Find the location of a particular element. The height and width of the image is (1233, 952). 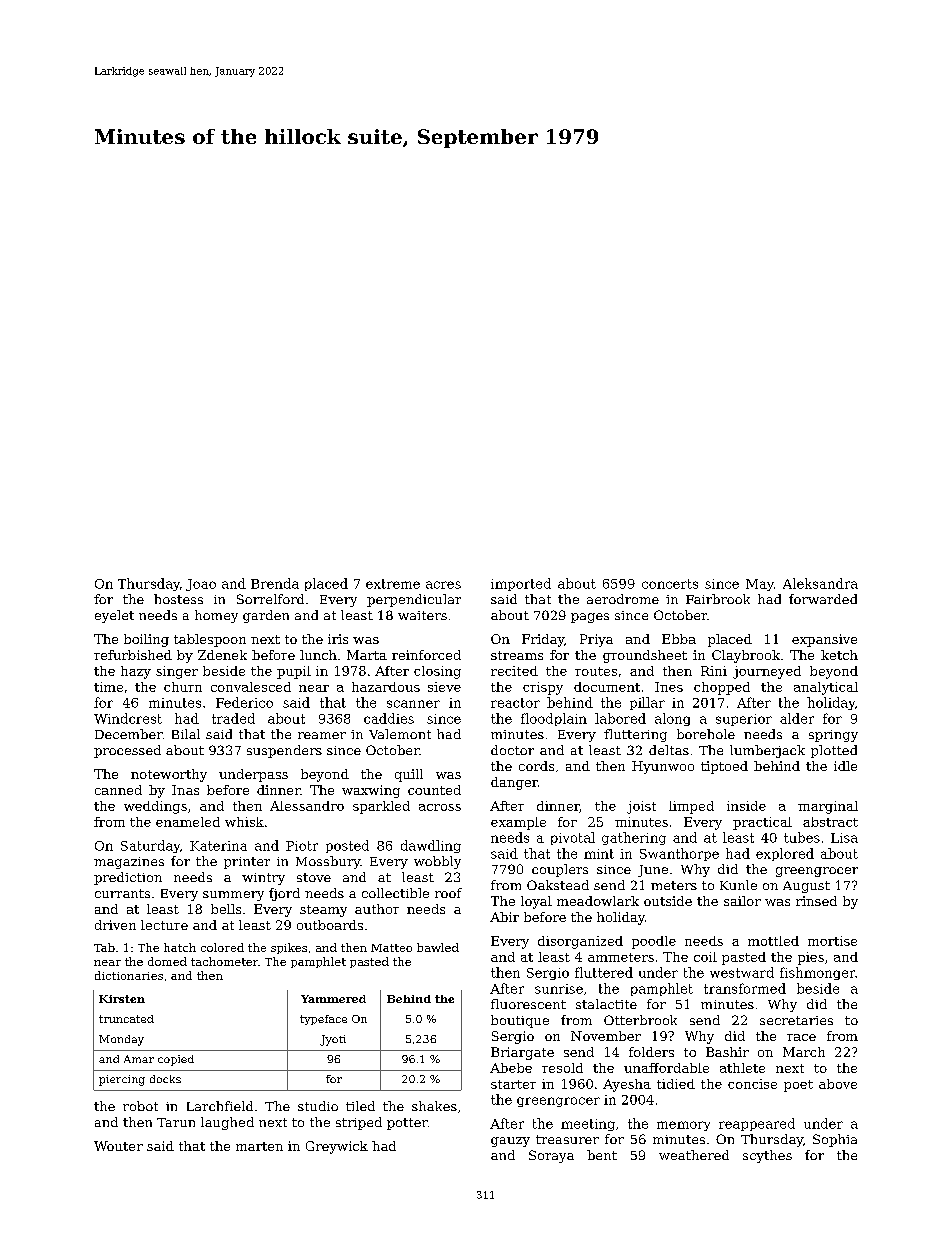

Matteo is located at coordinates (391, 948).
